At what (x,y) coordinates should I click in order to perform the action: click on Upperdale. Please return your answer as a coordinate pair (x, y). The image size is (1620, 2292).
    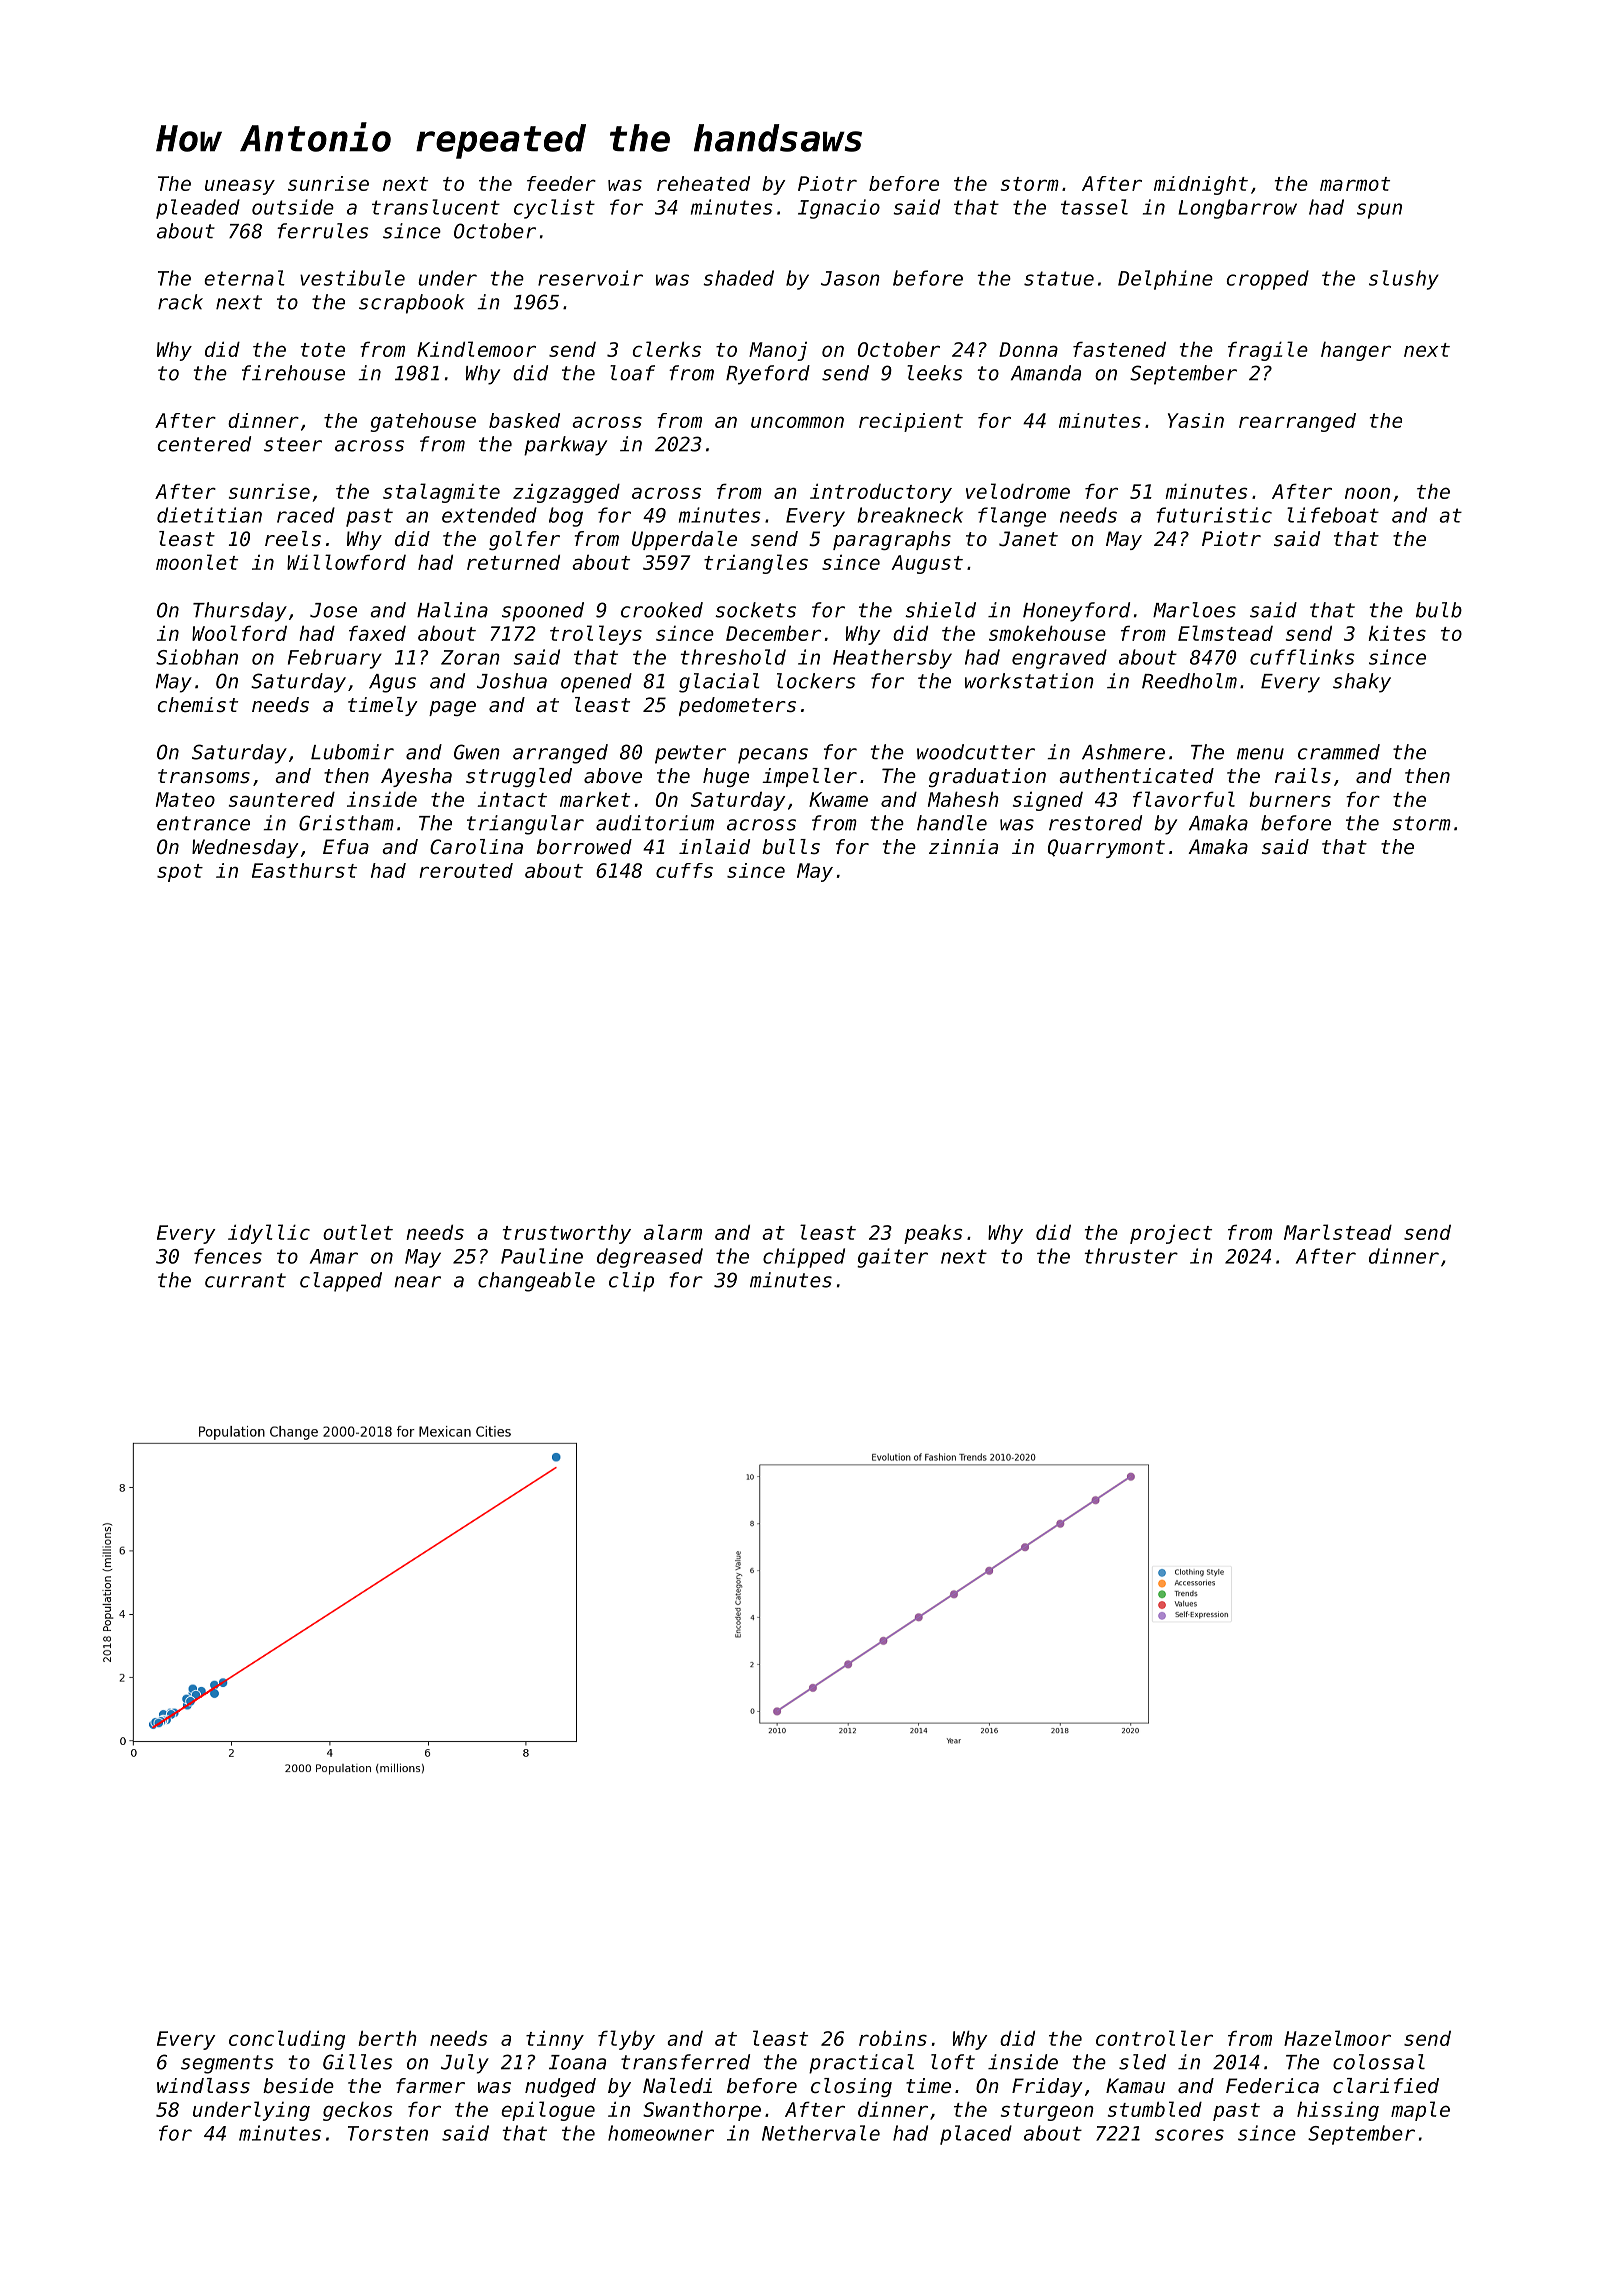
    Looking at the image, I should click on (684, 540).
